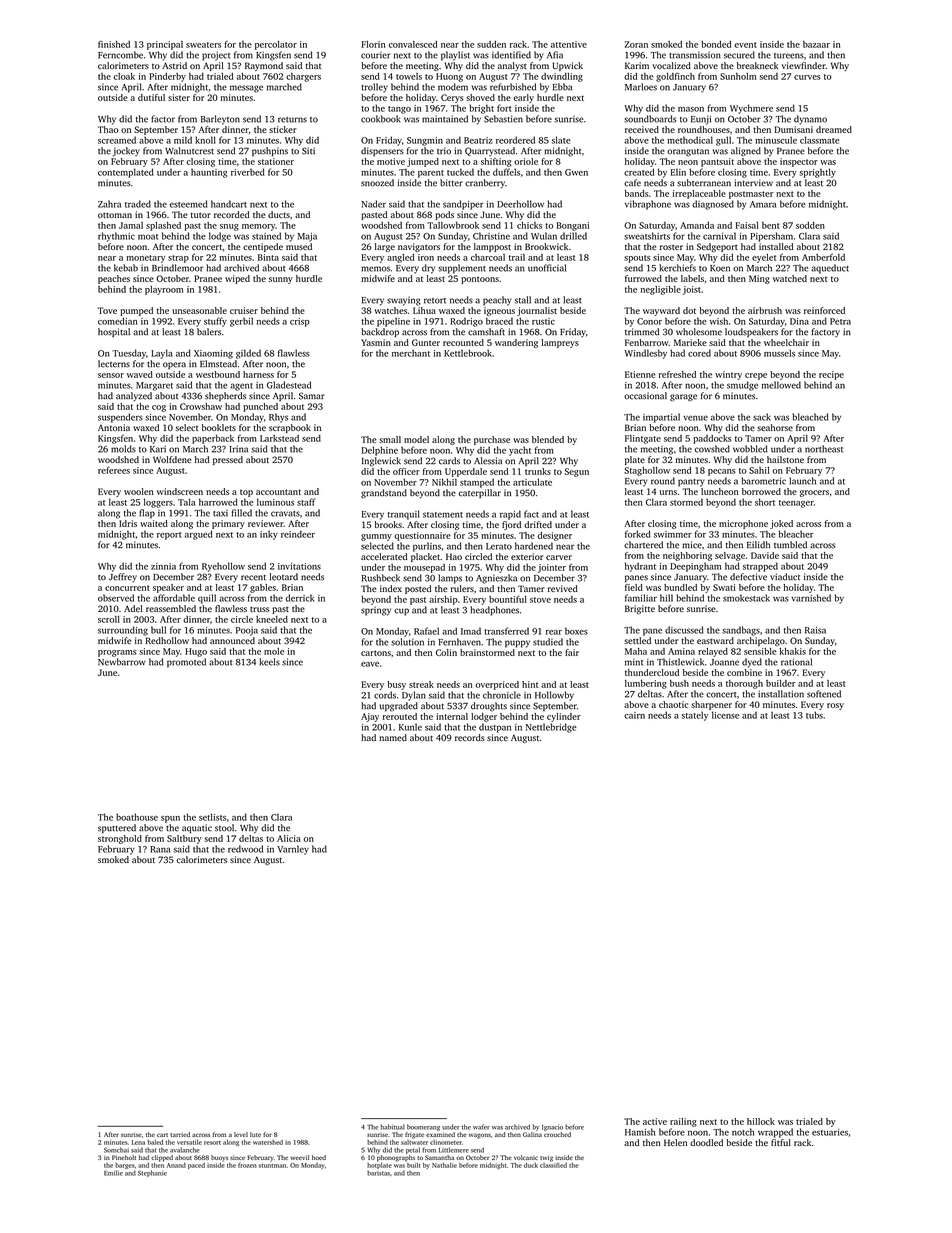  Describe the element at coordinates (481, 1127) in the screenshot. I see `wafer` at that location.
